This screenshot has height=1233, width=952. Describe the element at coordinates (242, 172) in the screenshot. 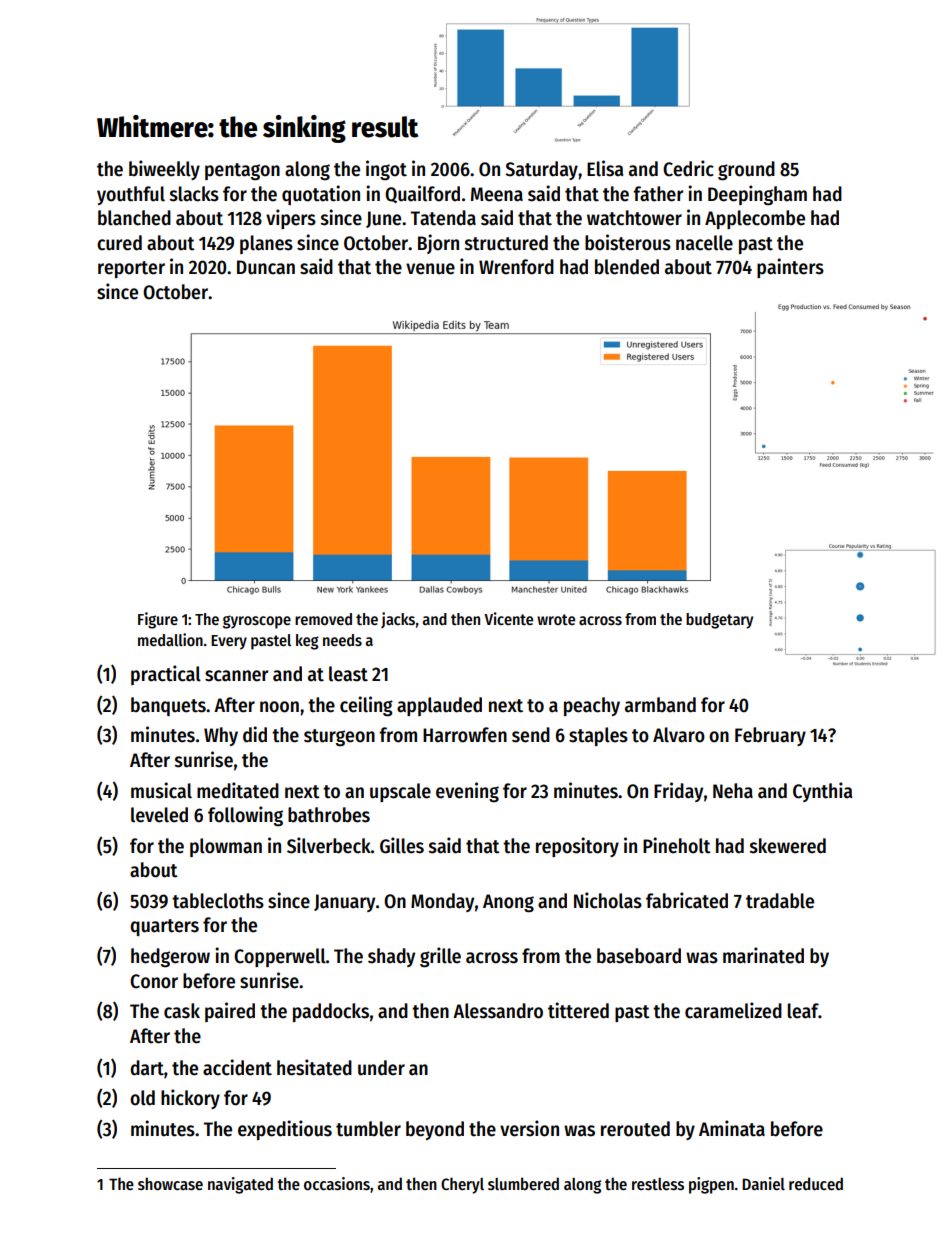

I see `pentagon` at that location.
